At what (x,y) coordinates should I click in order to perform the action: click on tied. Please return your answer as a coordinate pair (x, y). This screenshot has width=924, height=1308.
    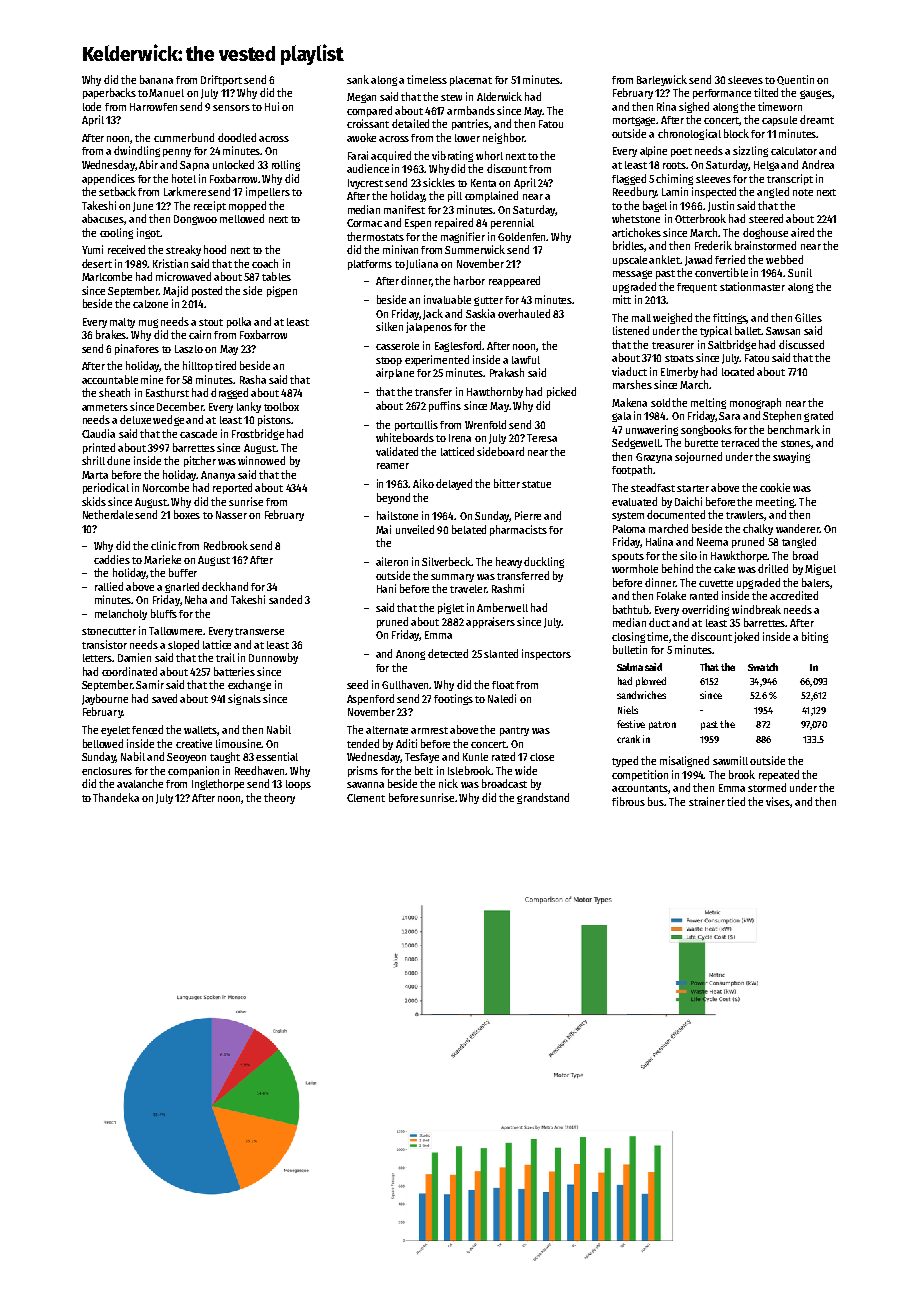
    Looking at the image, I should click on (736, 801).
